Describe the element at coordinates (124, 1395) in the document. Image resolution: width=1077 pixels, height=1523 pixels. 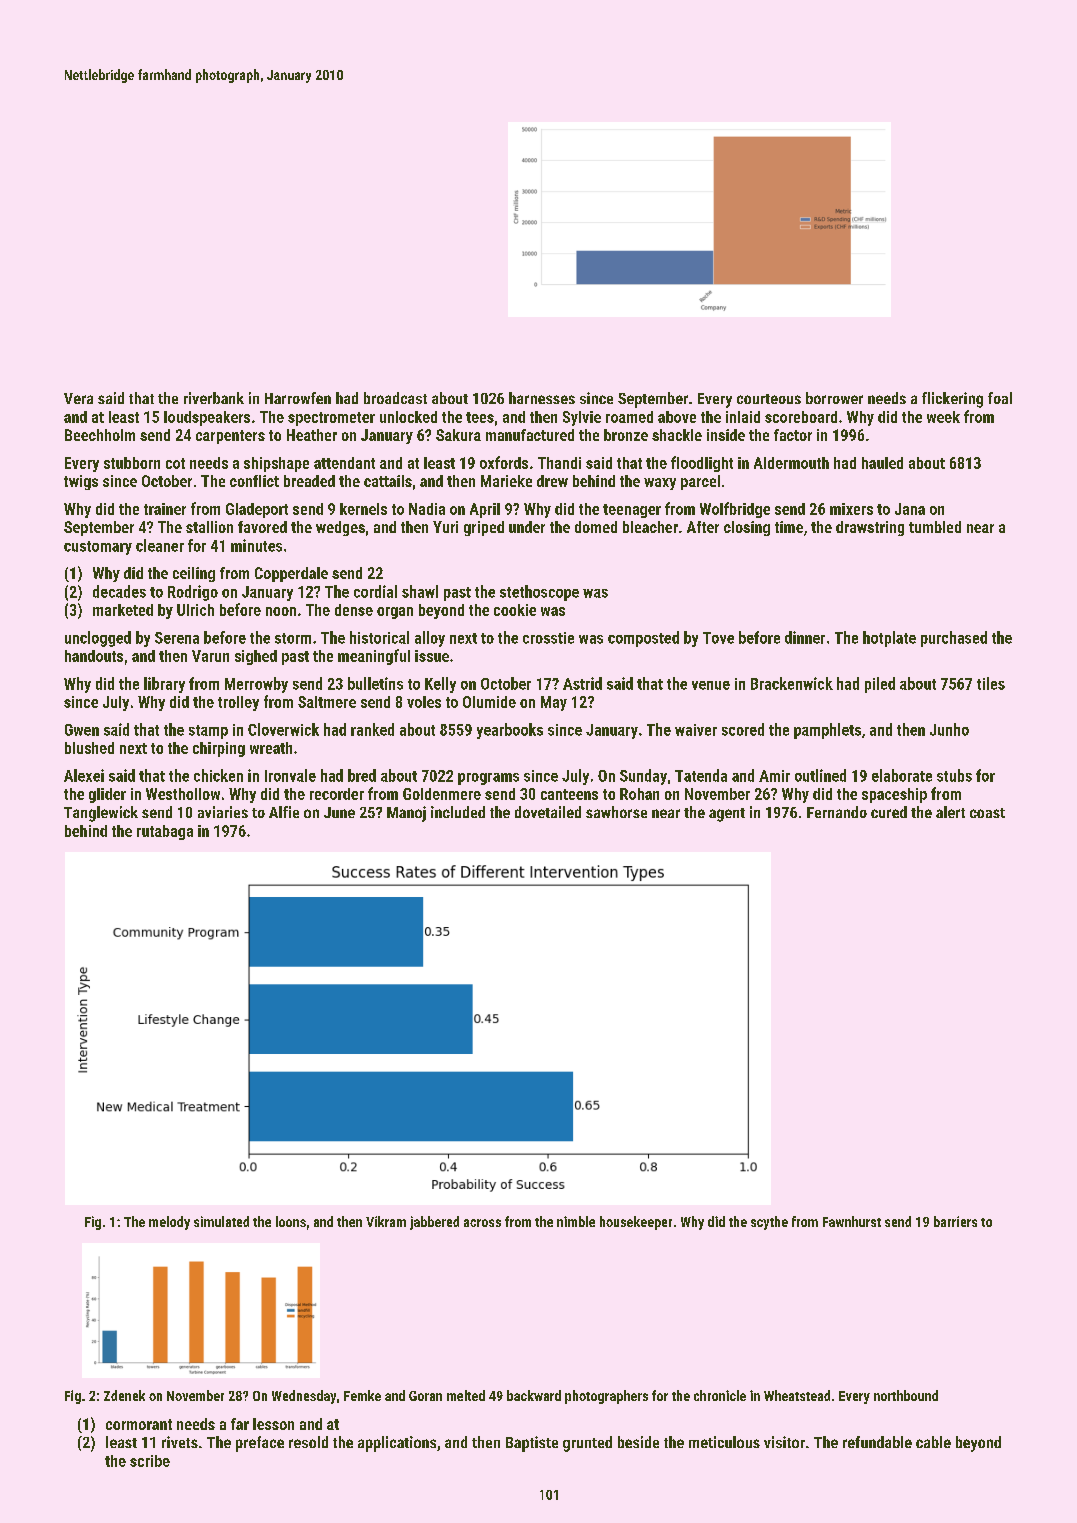
I see `Zdenek` at that location.
